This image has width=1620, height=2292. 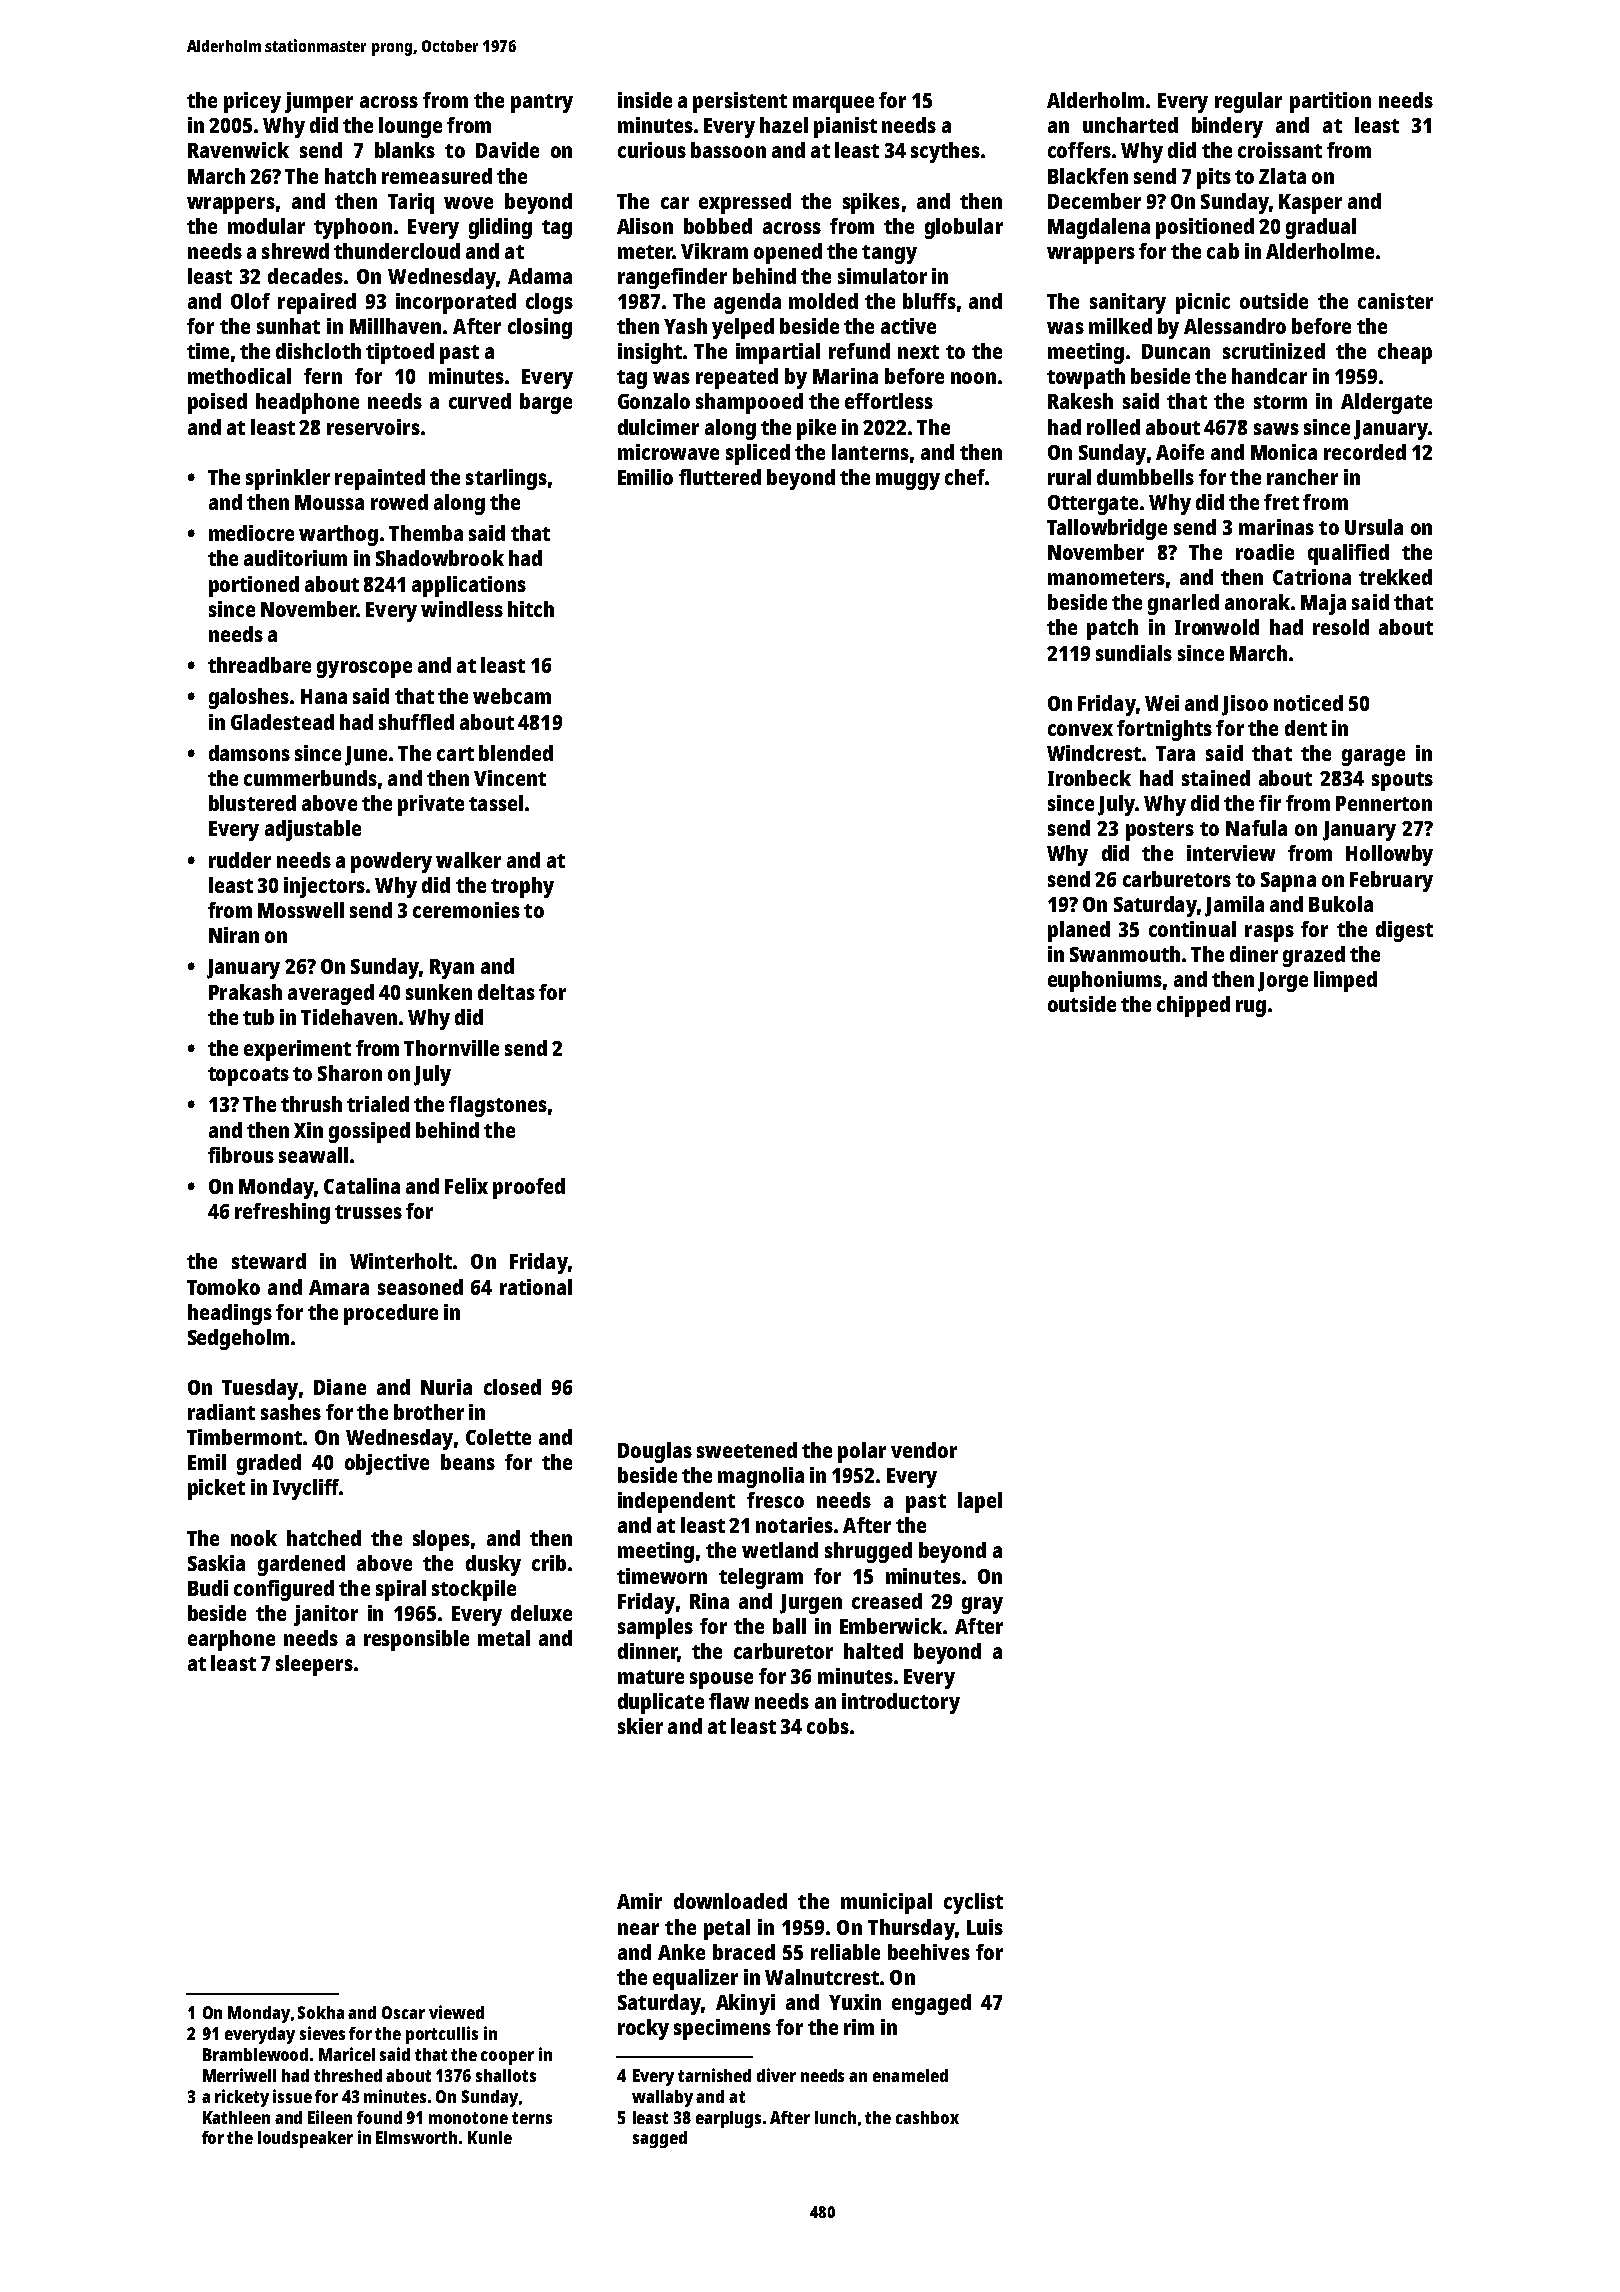 What do you see at coordinates (833, 104) in the image?
I see `marquee` at bounding box center [833, 104].
